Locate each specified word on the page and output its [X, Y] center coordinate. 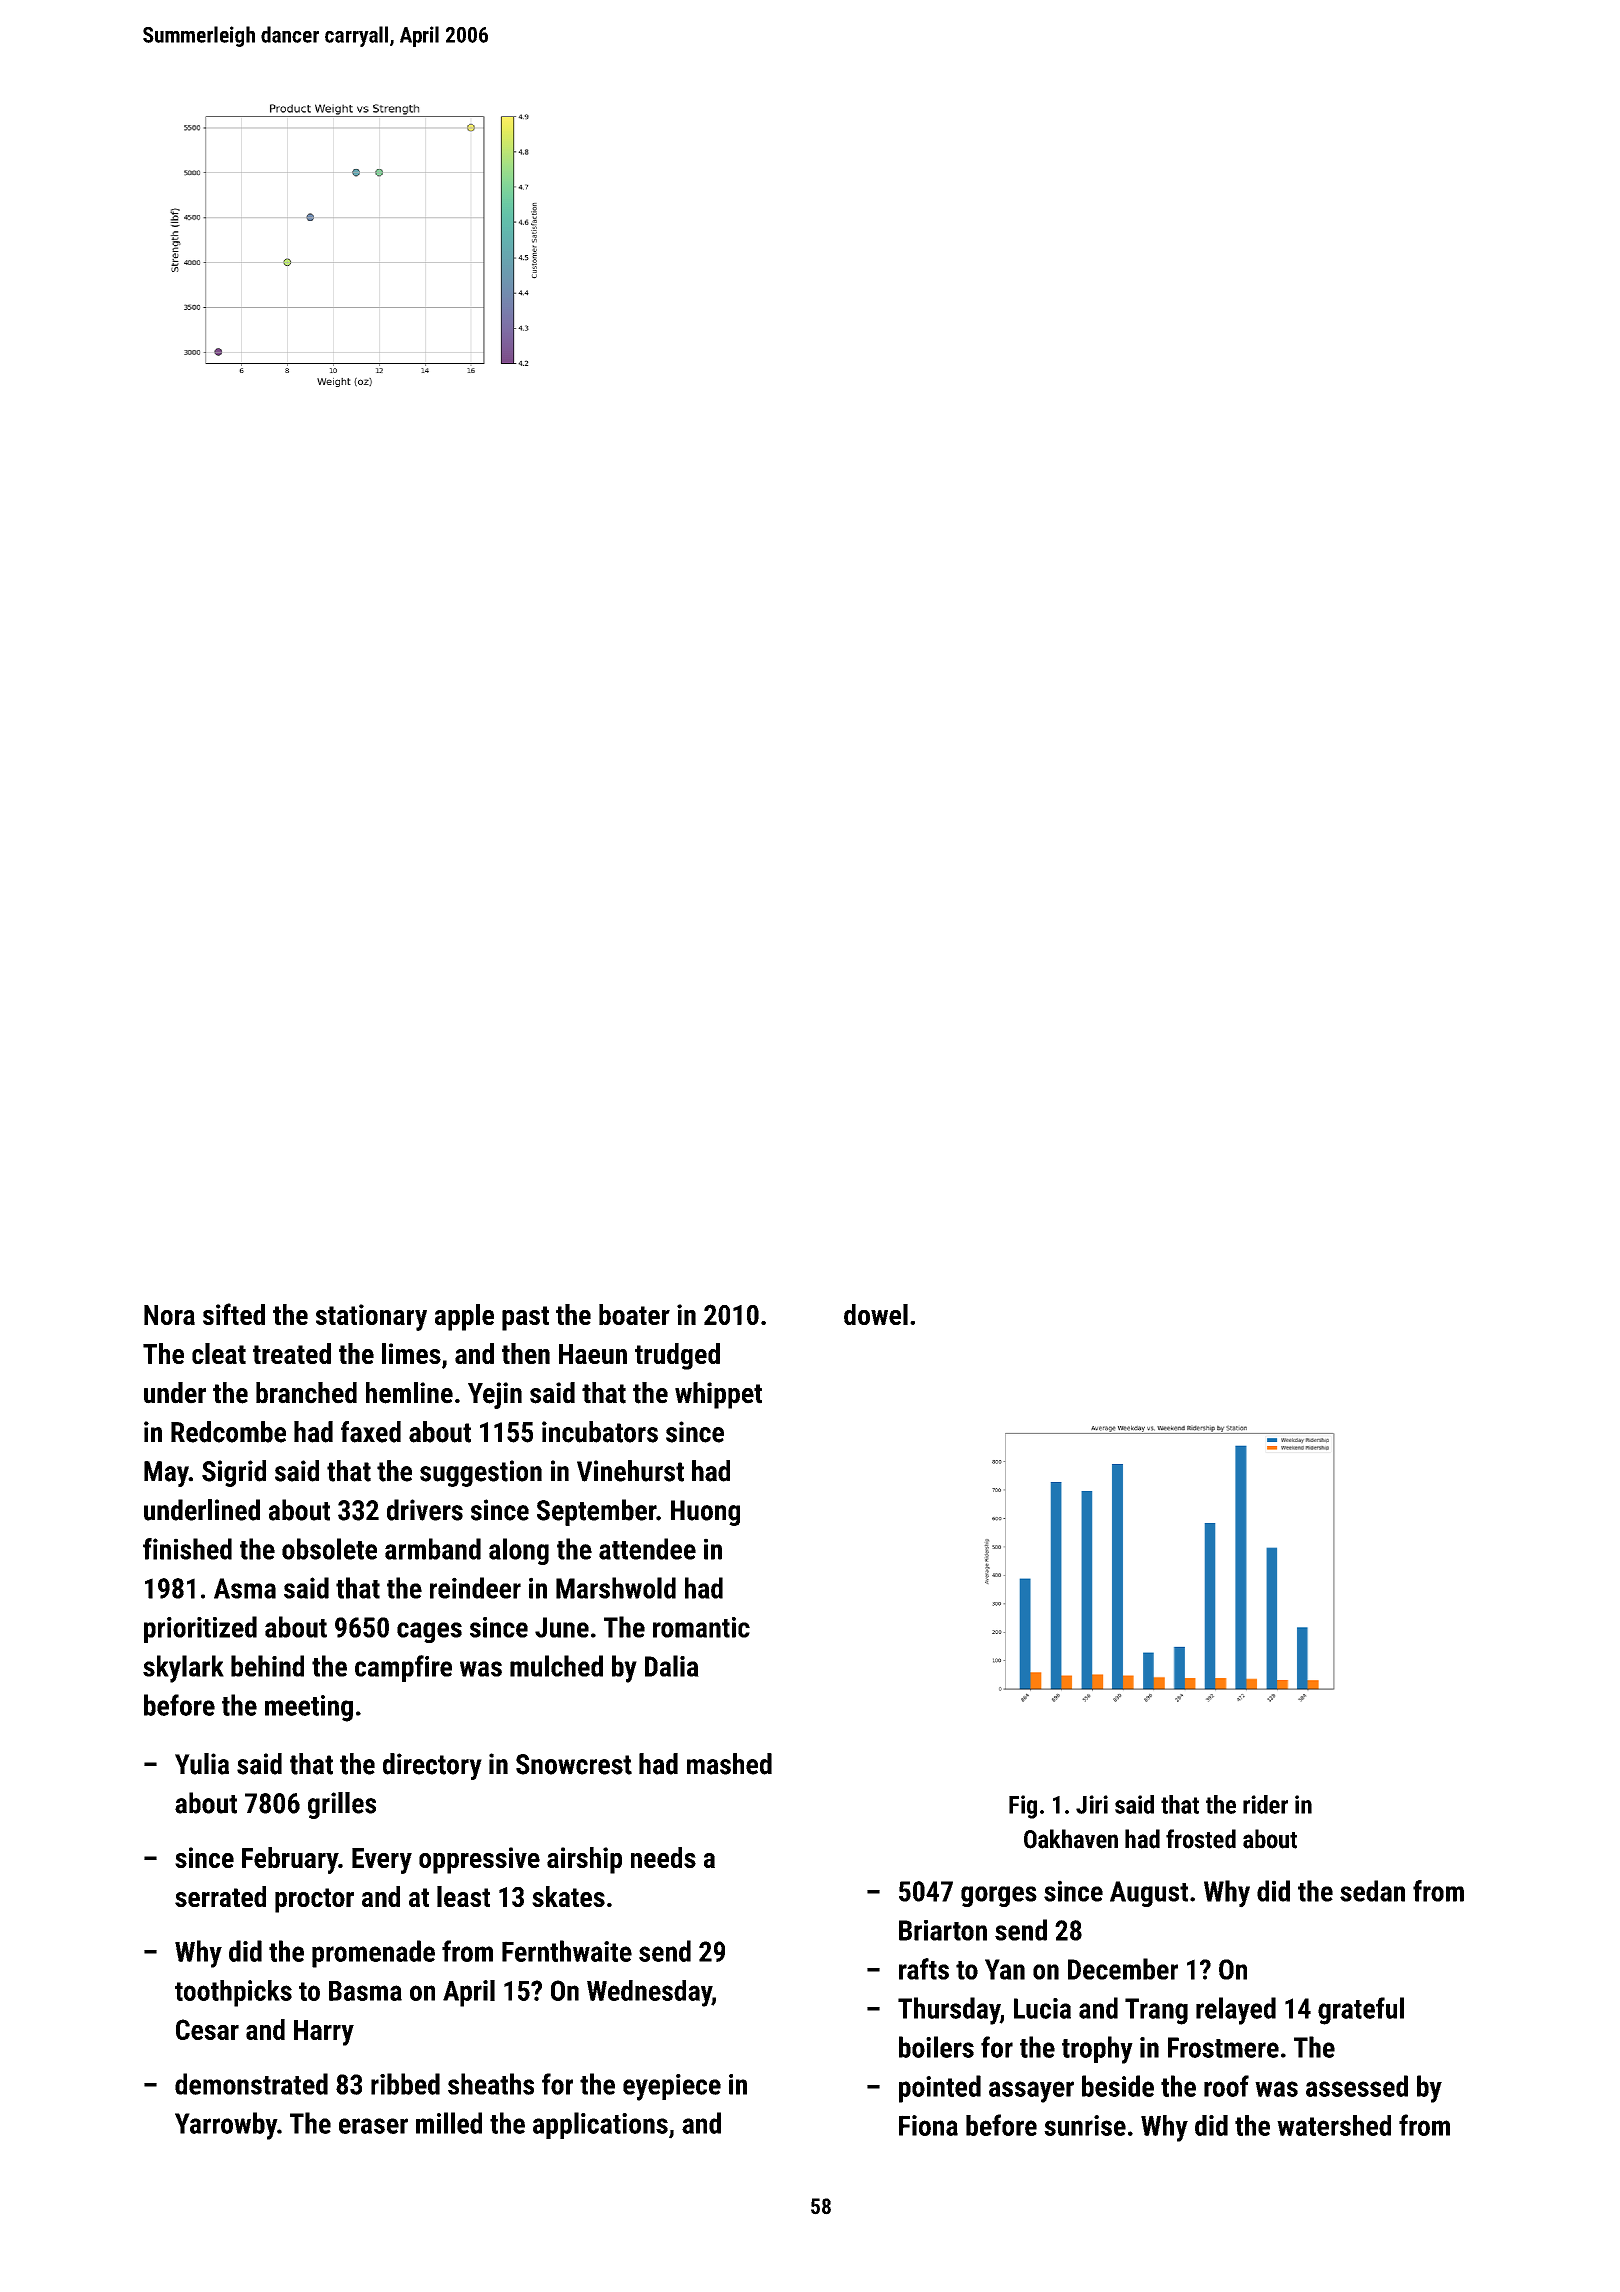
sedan [1372, 1891]
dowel [876, 1314]
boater [634, 1314]
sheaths [491, 2084]
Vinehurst [630, 1471]
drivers [425, 1510]
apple [464, 1317]
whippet [718, 1395]
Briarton [943, 1930]
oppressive [479, 1860]
